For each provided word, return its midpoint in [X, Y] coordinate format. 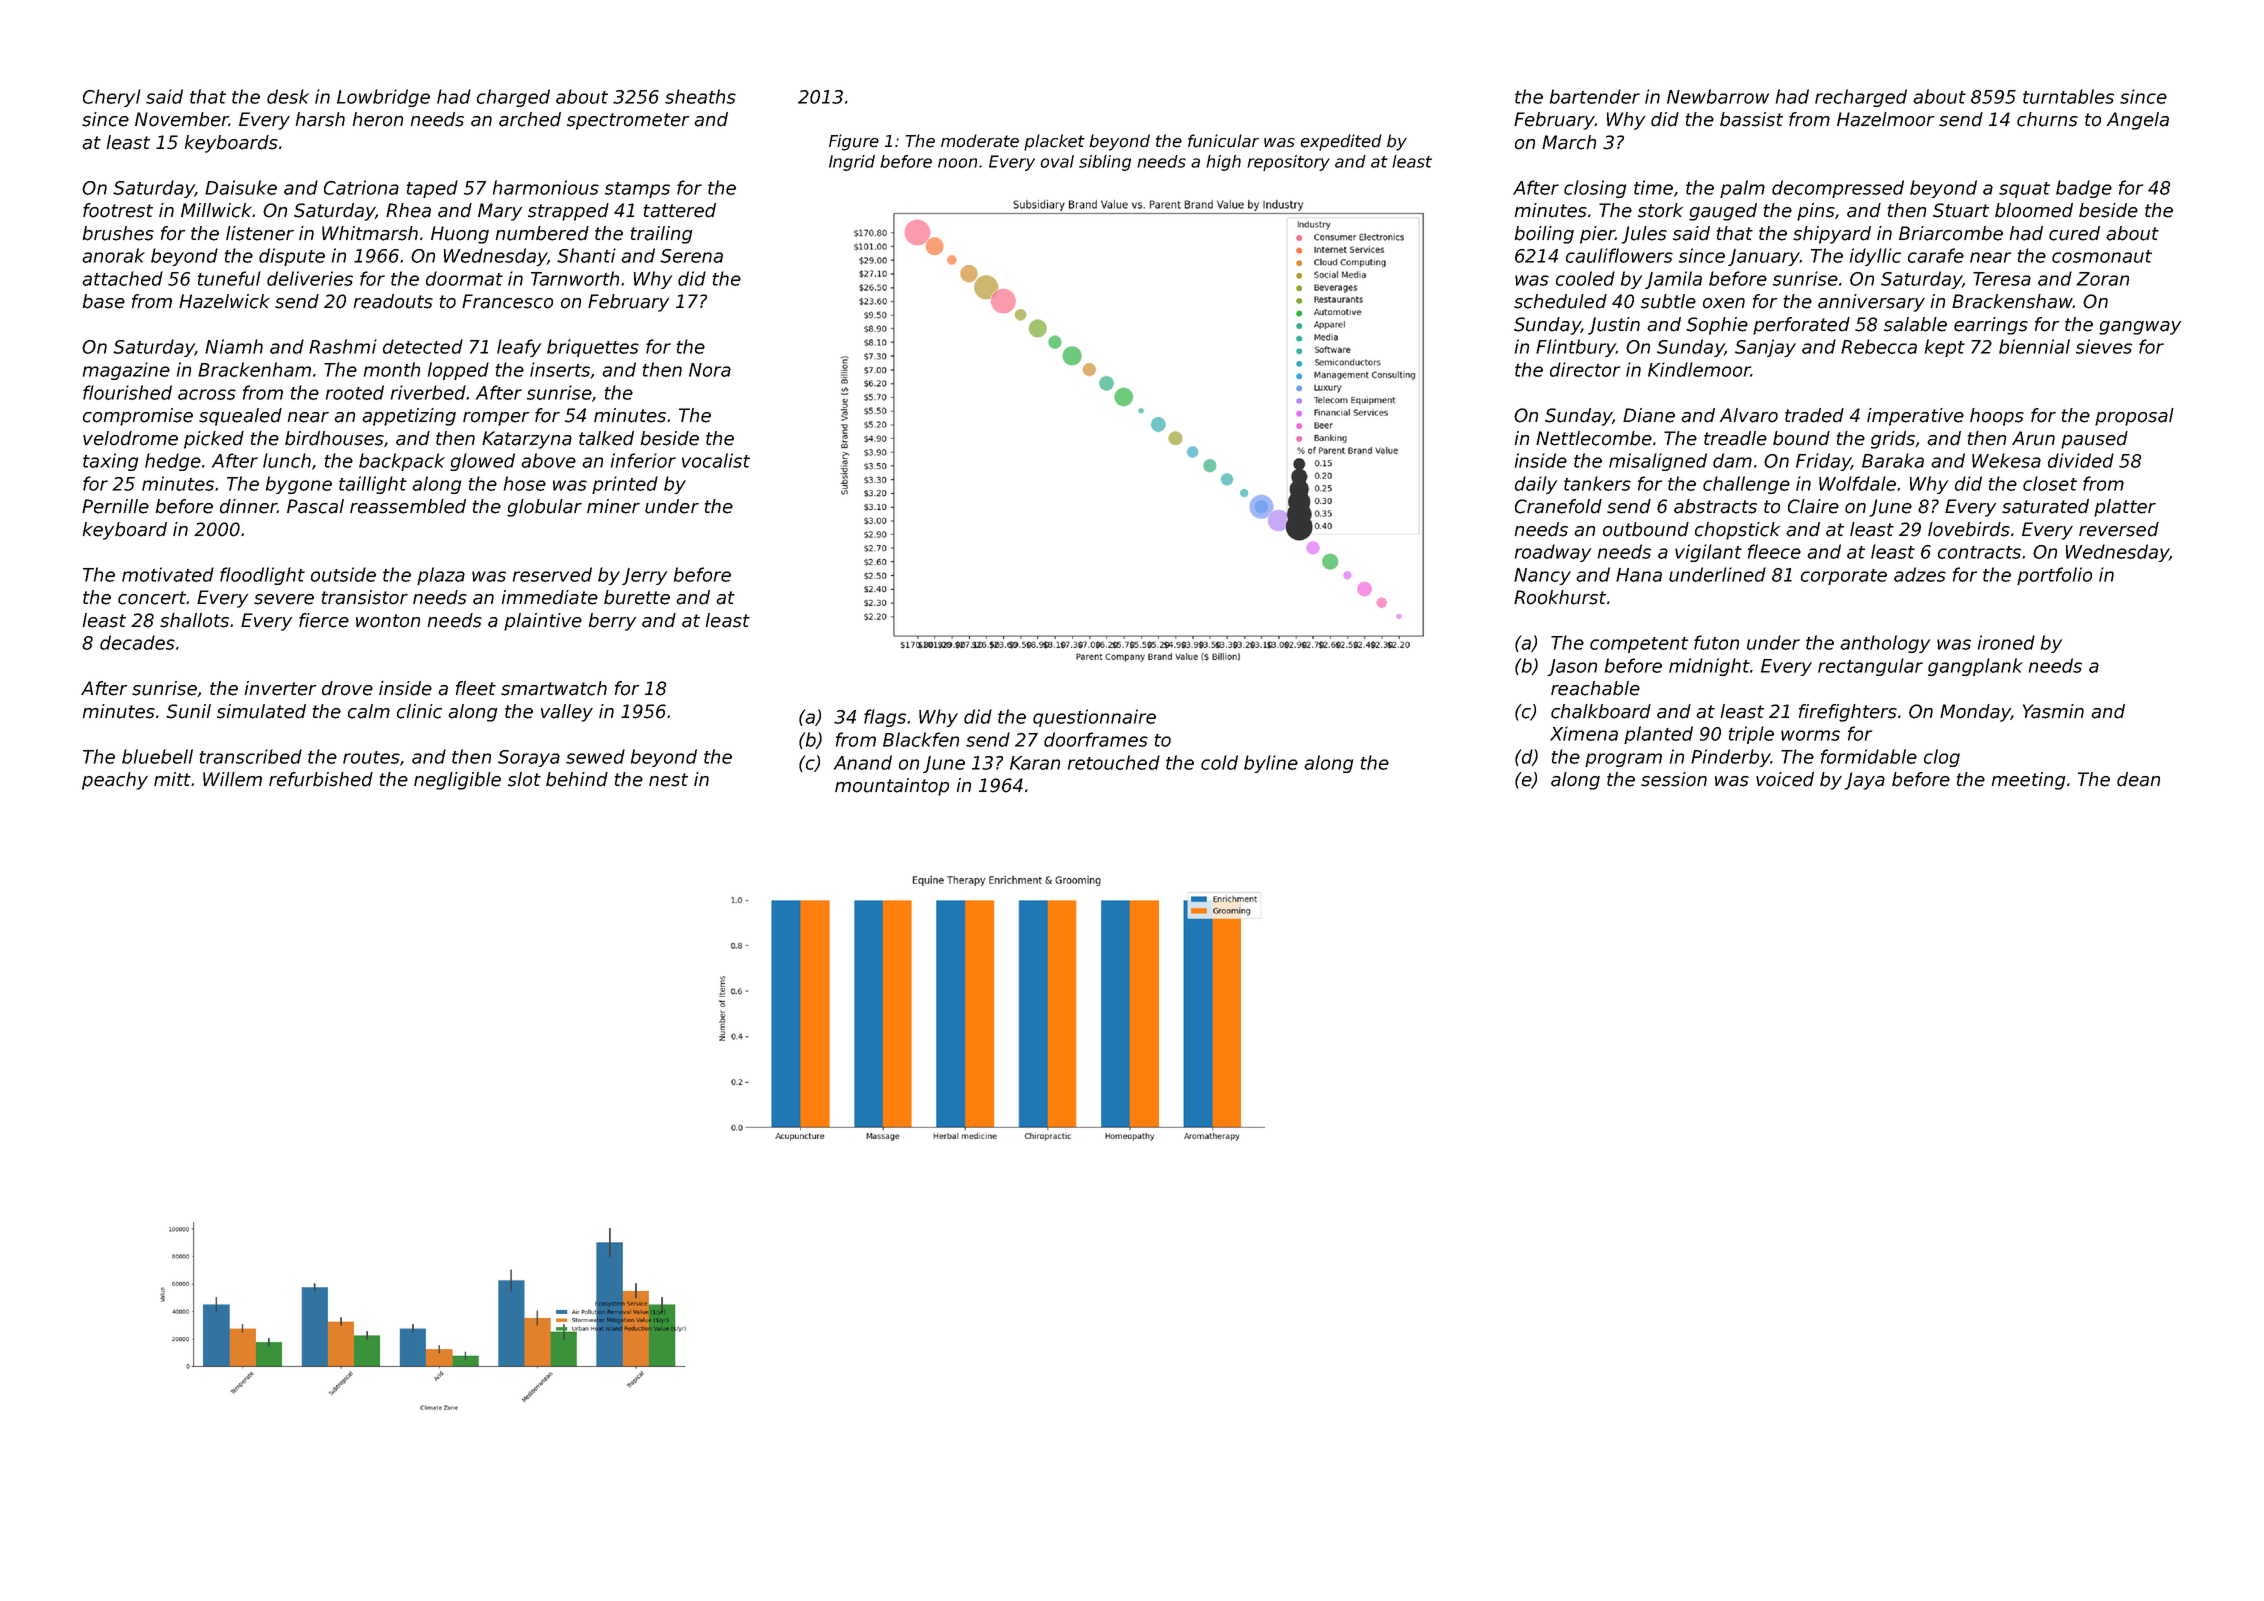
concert [152, 598]
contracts [1979, 552]
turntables [2068, 96]
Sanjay [1765, 348]
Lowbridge [383, 98]
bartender [1595, 96]
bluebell [157, 756]
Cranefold [1558, 506]
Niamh [234, 346]
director [1585, 369]
